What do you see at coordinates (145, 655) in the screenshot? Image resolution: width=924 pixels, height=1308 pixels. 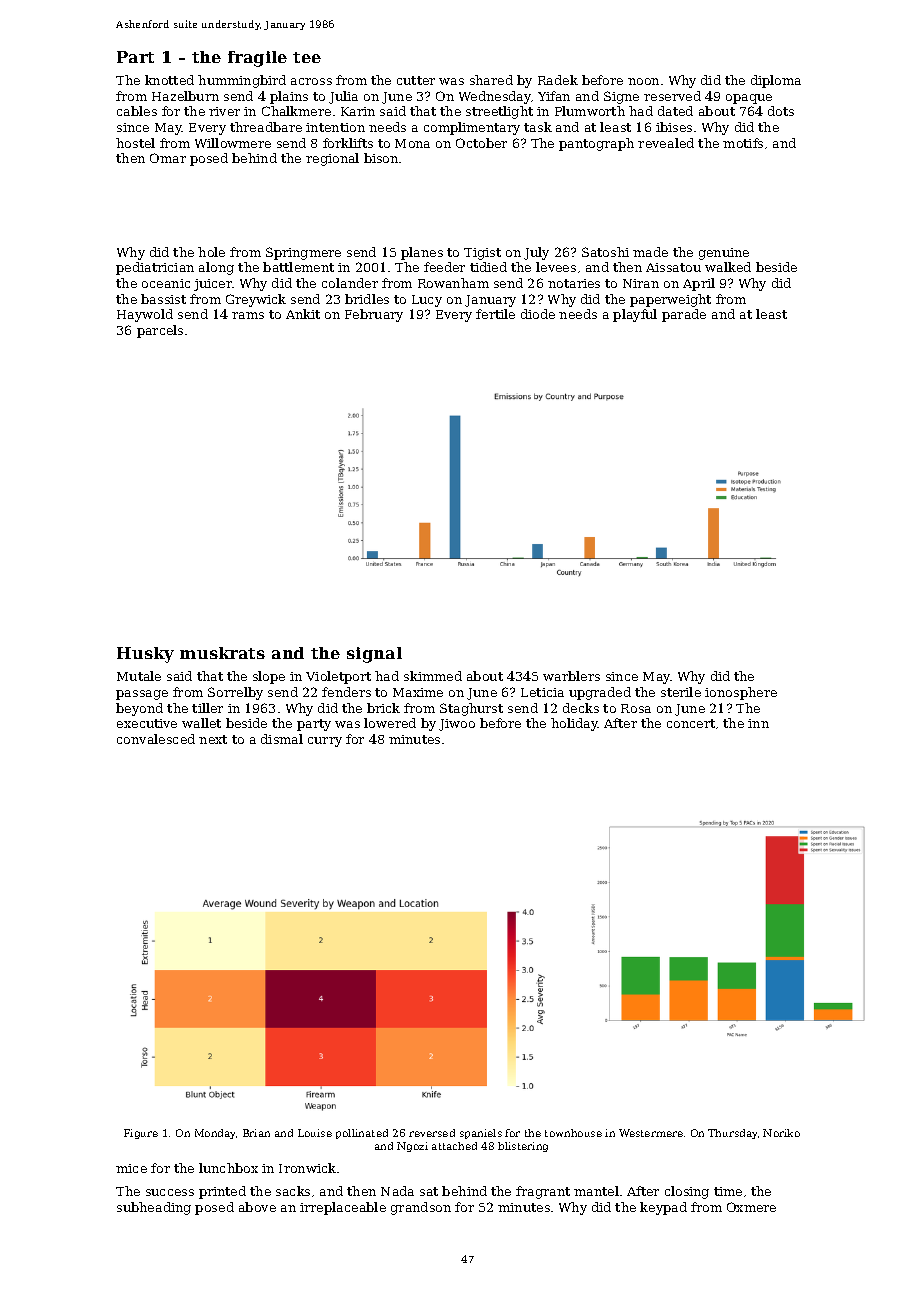 I see `Husky` at bounding box center [145, 655].
